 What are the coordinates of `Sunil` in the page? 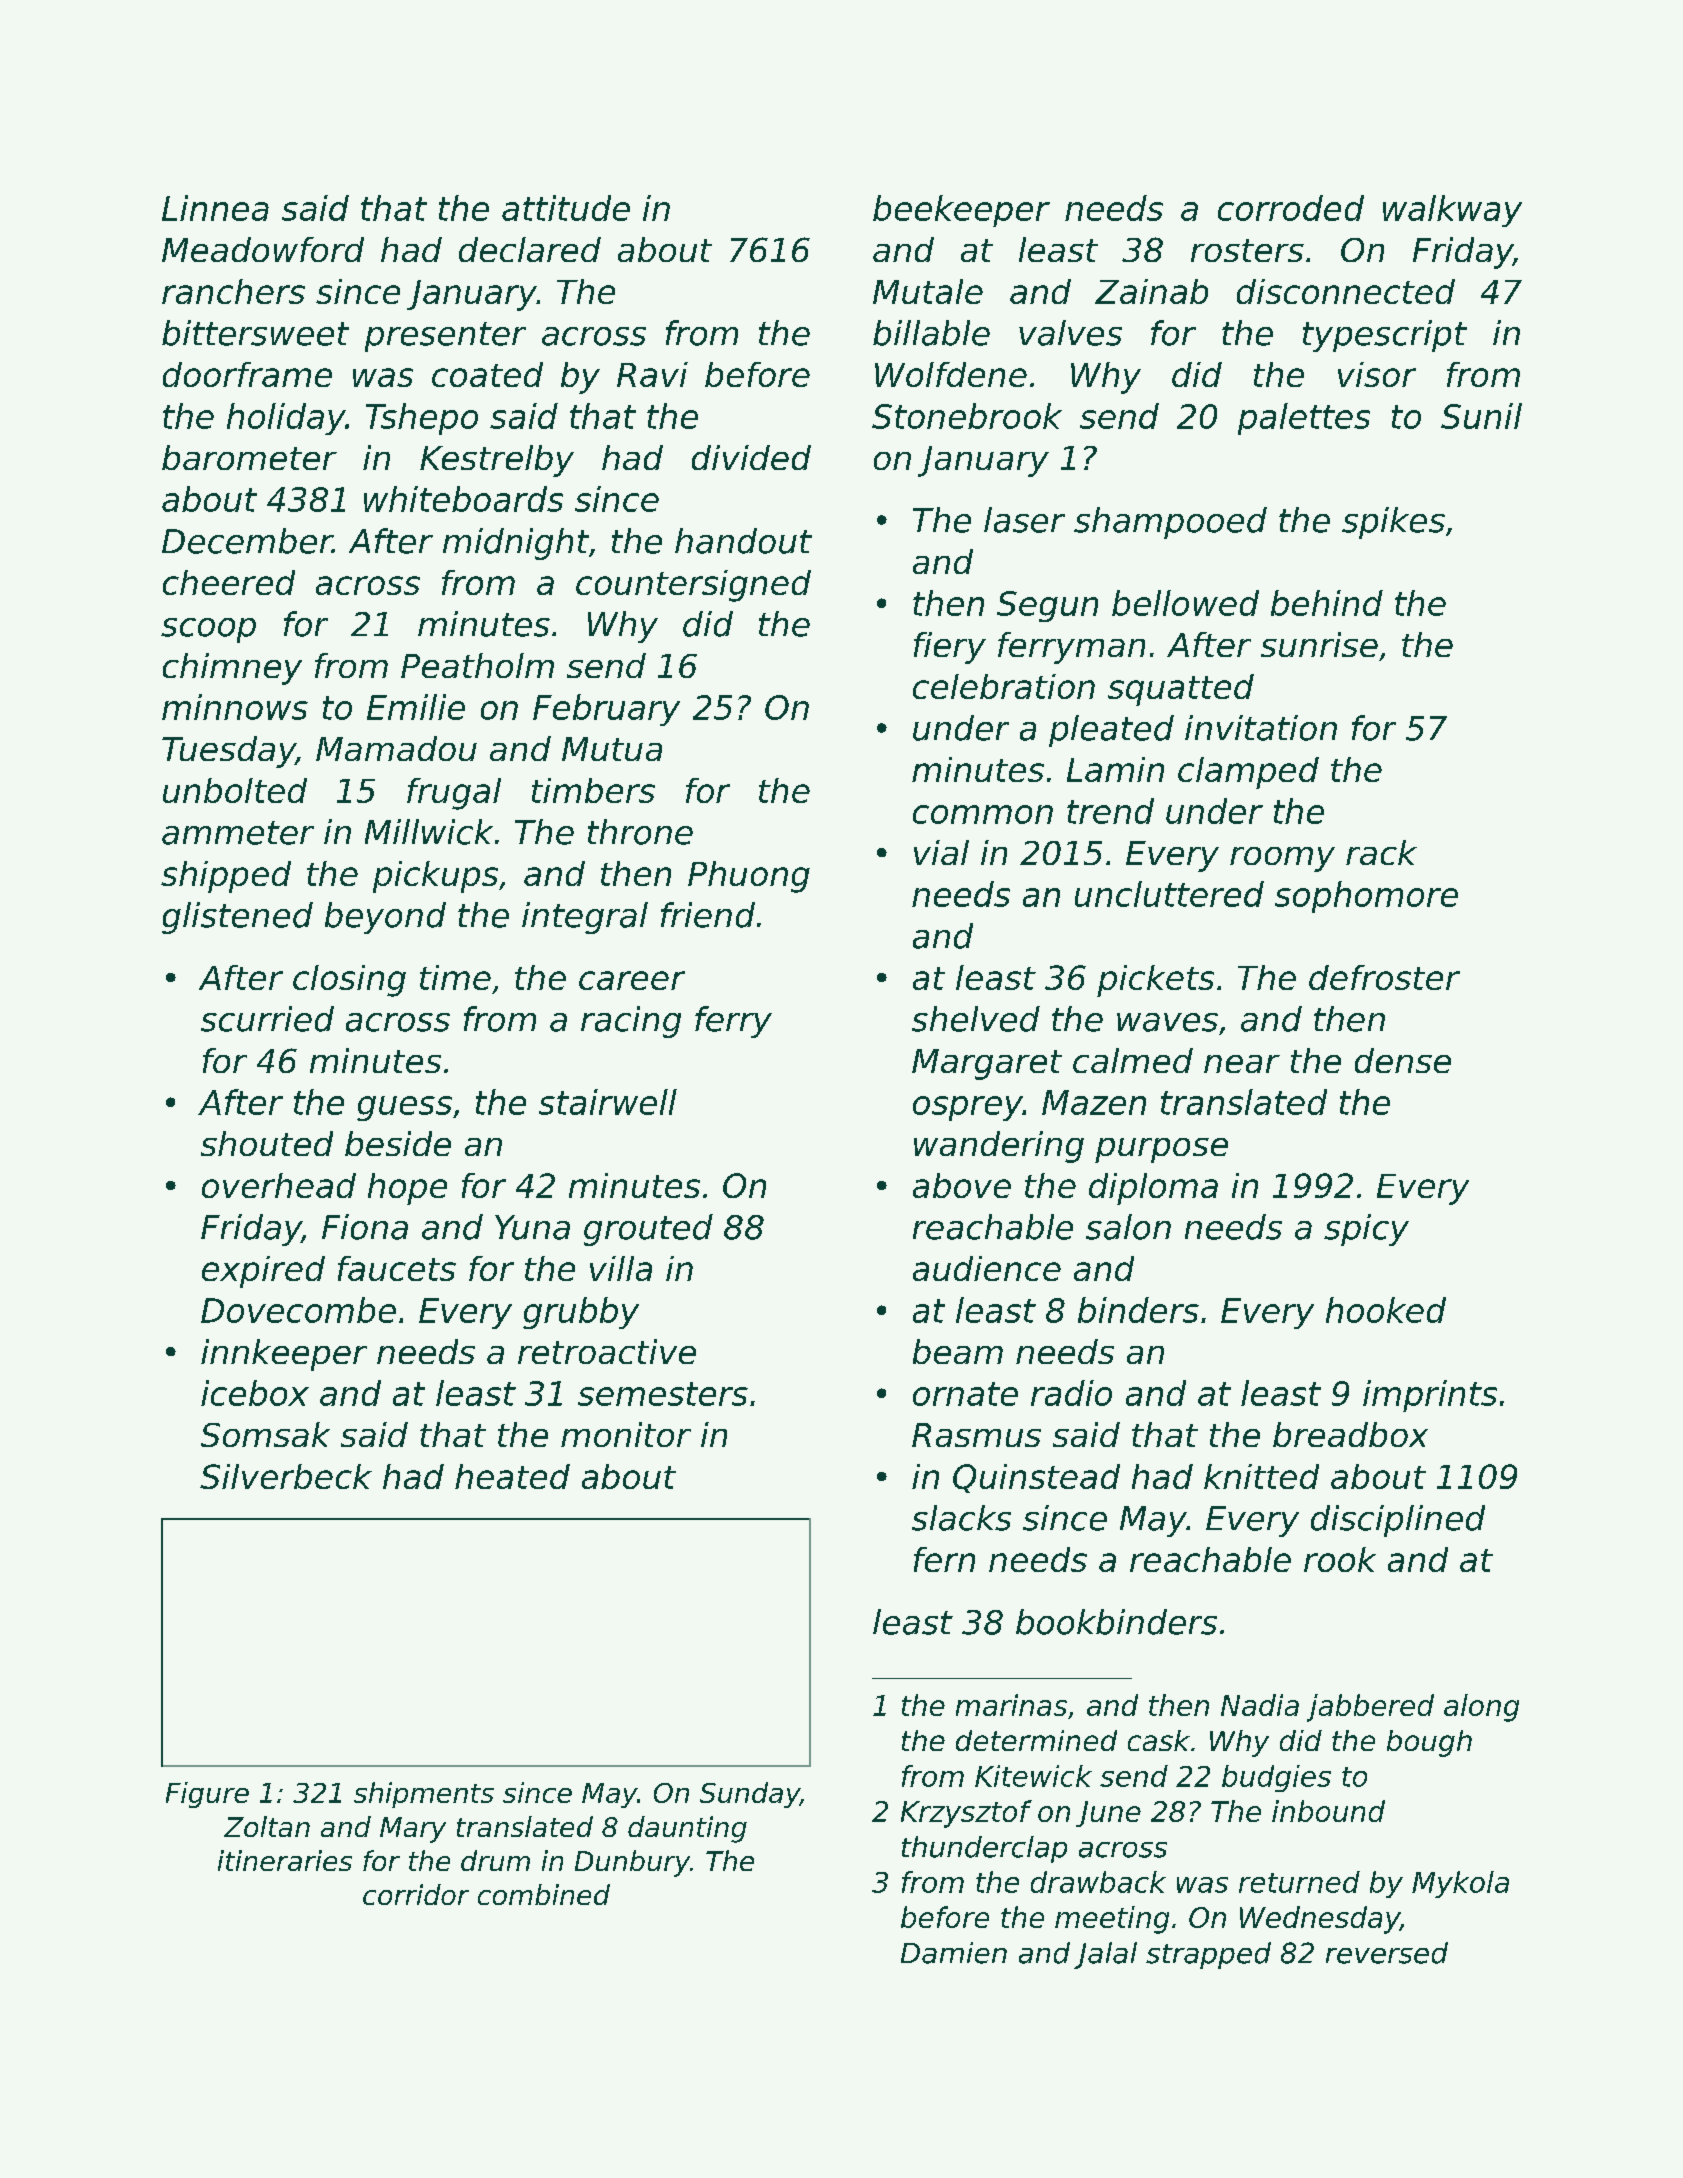 It's located at (1481, 416).
